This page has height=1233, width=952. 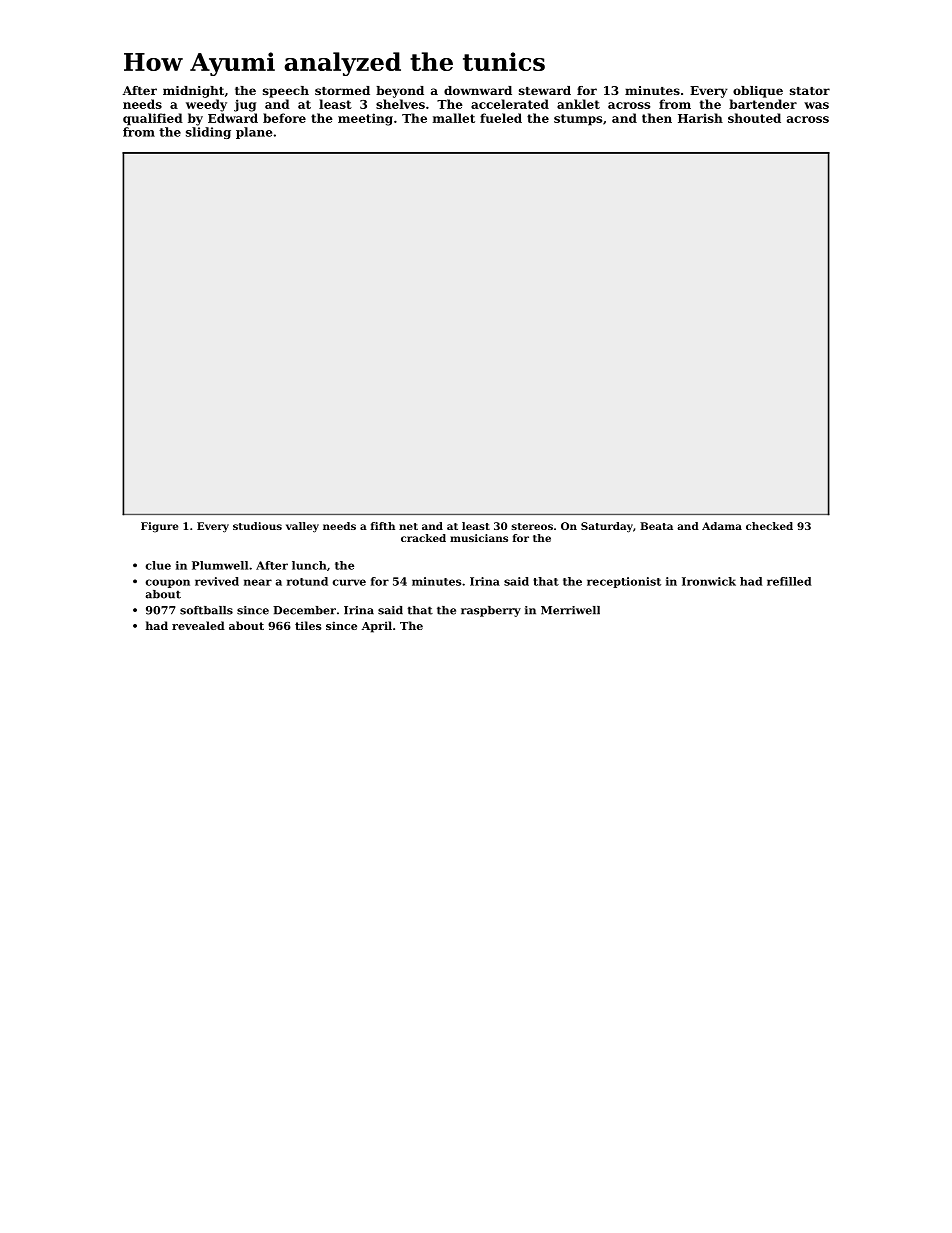 I want to click on Figure, so click(x=159, y=527).
